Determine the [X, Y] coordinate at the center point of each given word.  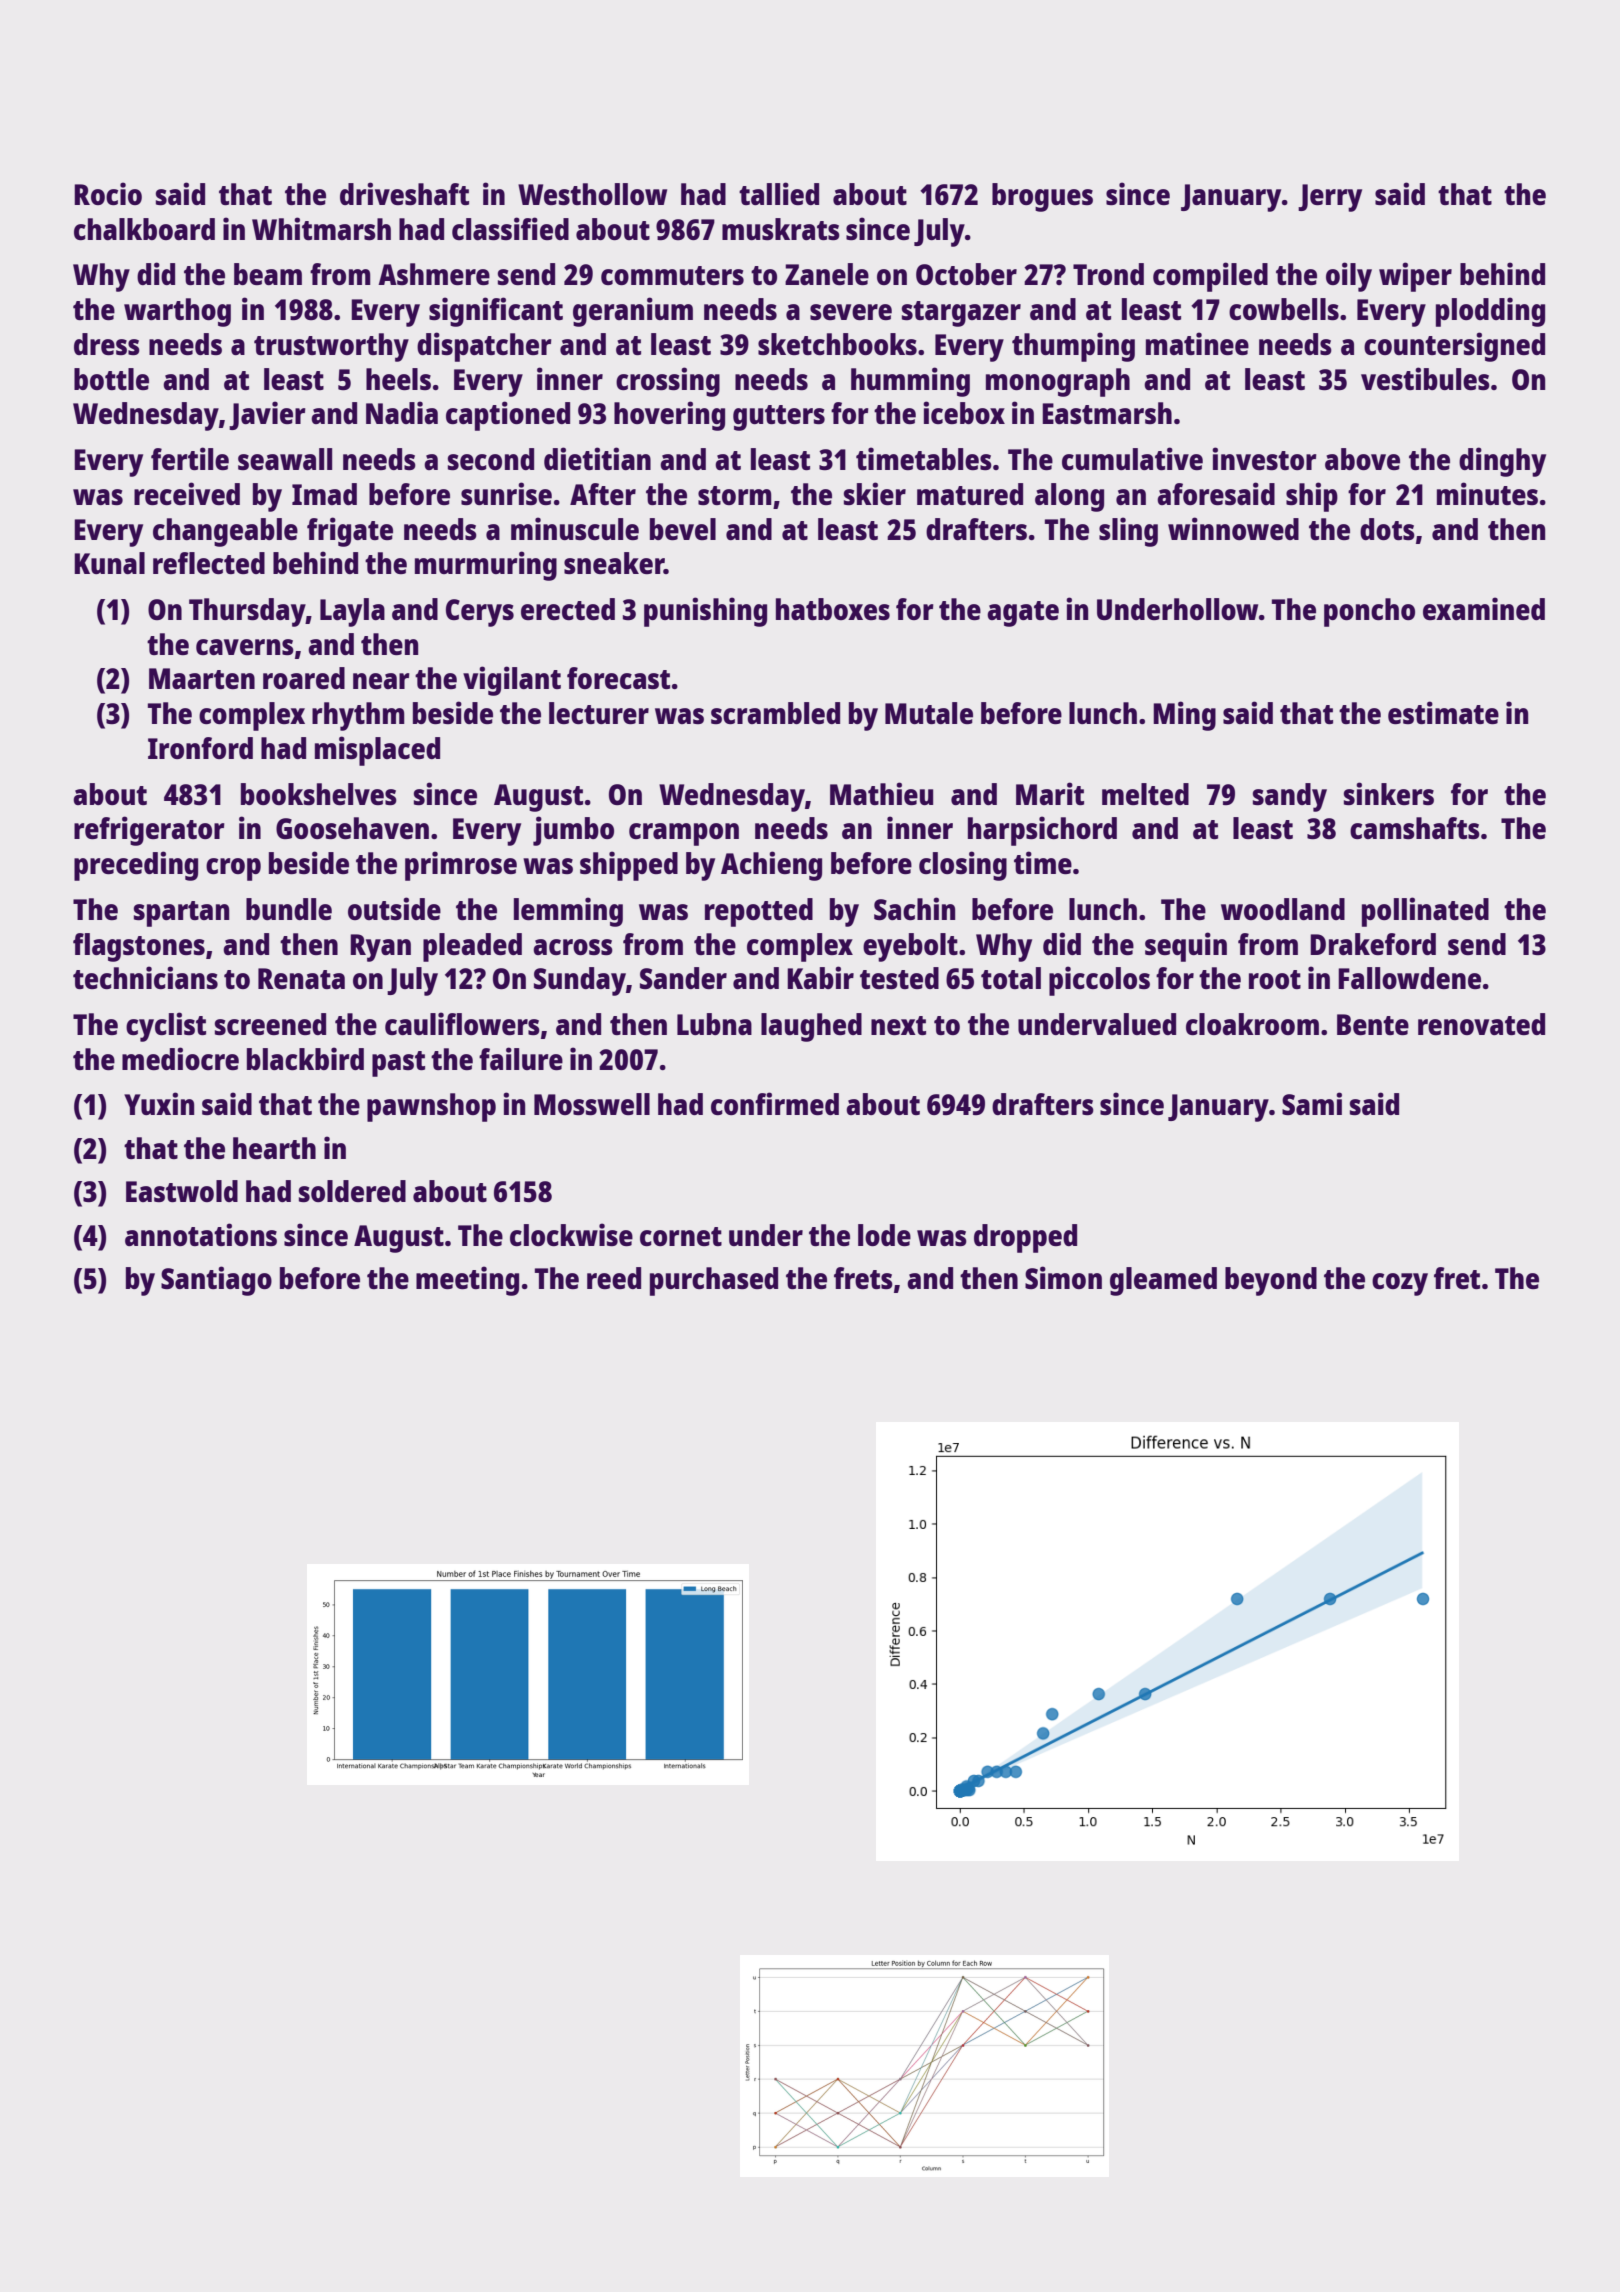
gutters [779, 418]
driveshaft [404, 193]
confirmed [775, 1103]
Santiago [216, 1281]
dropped [1025, 1238]
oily [1349, 277]
